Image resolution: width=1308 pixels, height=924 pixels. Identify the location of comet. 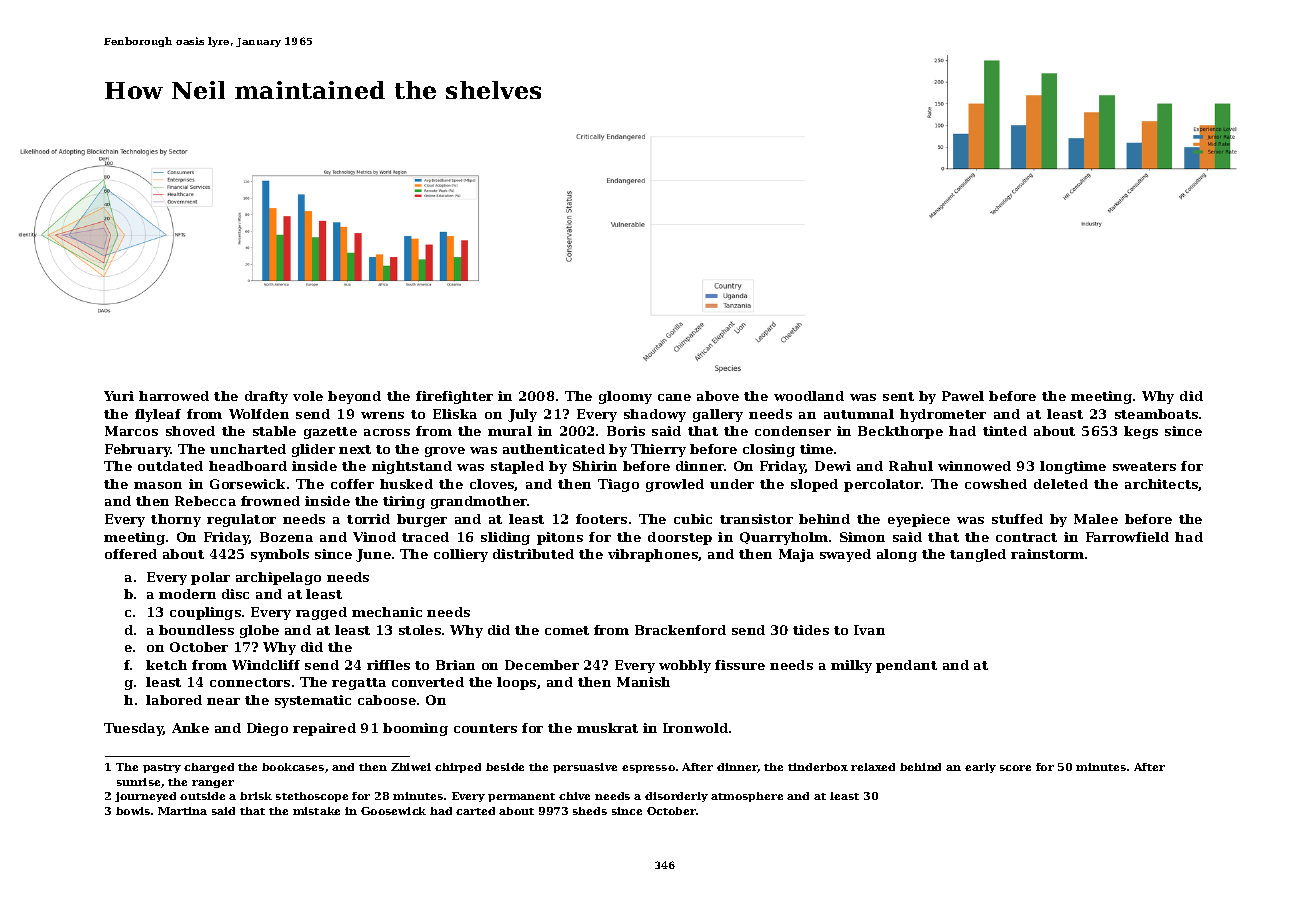
(567, 630).
